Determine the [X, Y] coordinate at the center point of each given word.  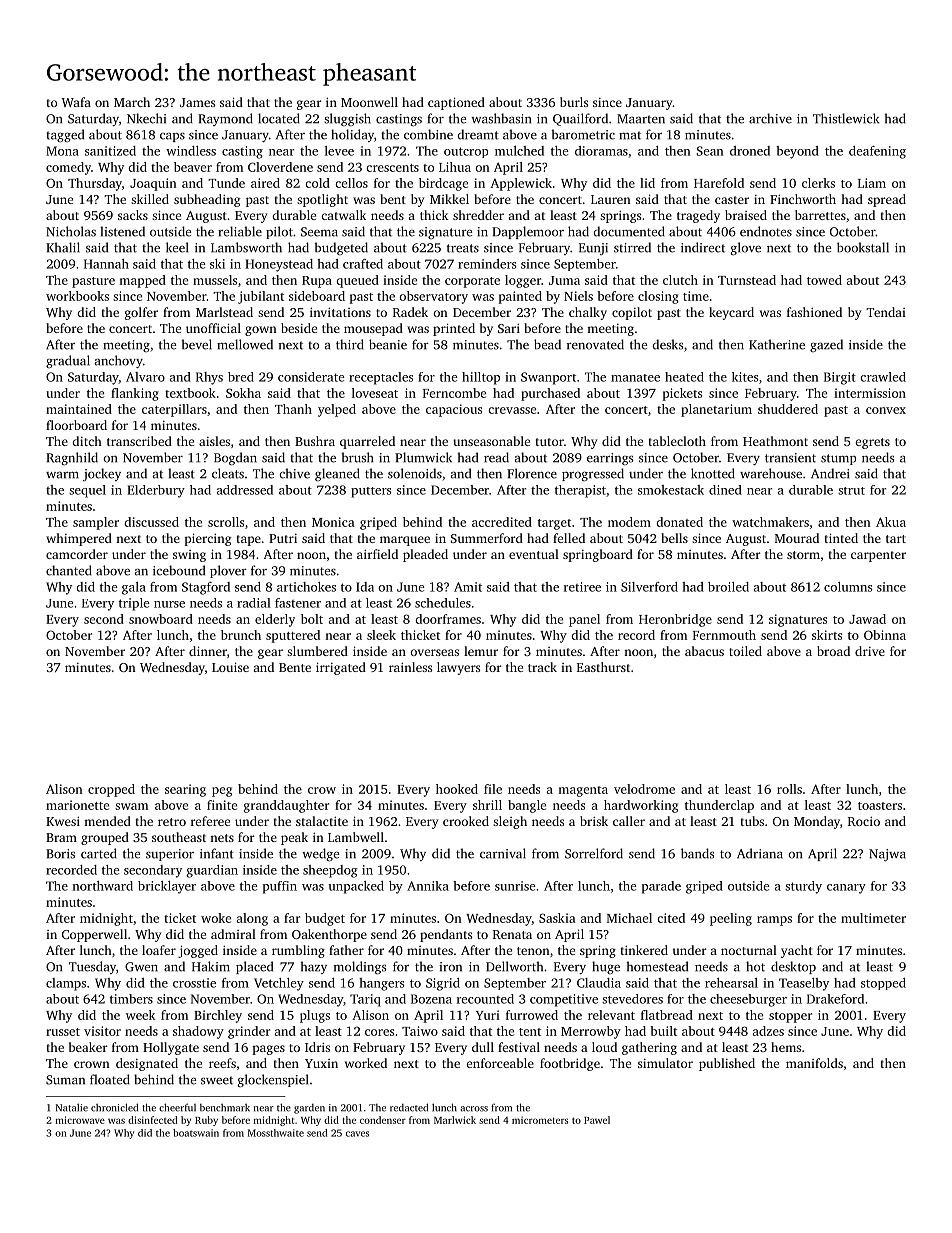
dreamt [478, 134]
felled [569, 538]
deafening [877, 152]
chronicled [114, 1107]
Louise [230, 667]
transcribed [139, 441]
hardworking [641, 806]
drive [870, 651]
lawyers [458, 668]
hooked [457, 789]
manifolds [814, 1063]
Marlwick [455, 1120]
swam [131, 806]
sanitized [110, 151]
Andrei [830, 473]
